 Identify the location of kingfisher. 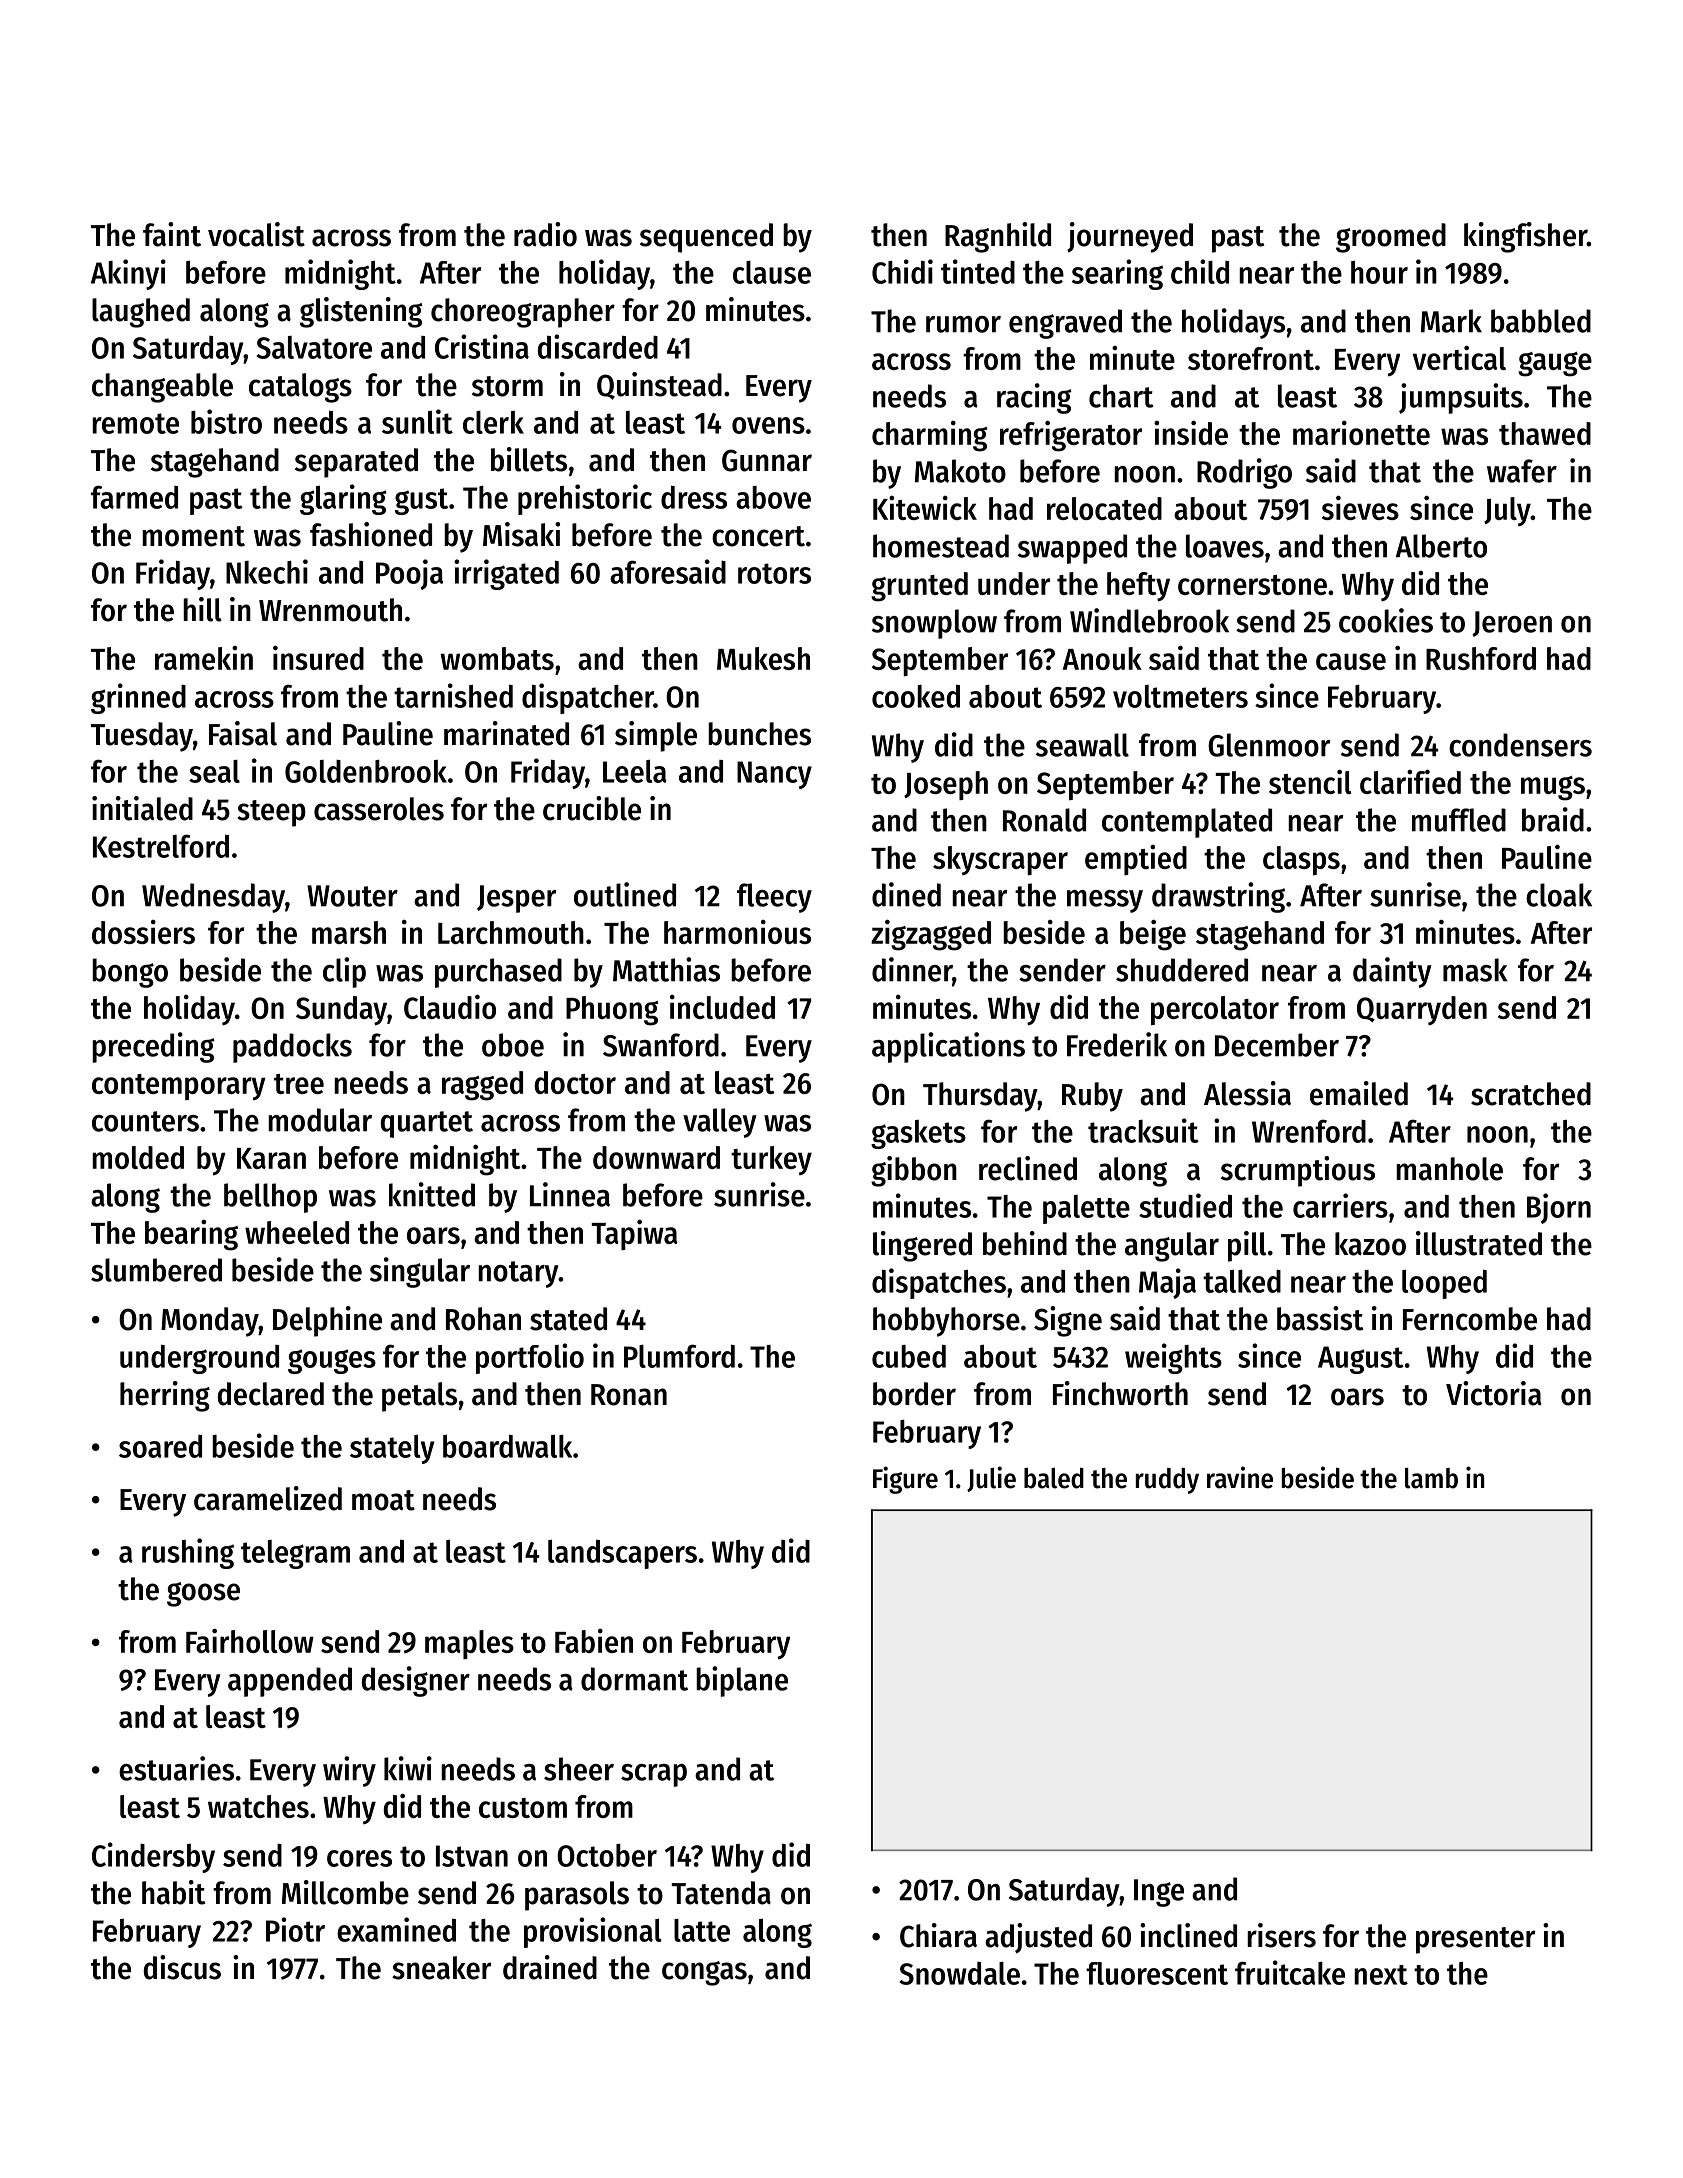
(1525, 237).
